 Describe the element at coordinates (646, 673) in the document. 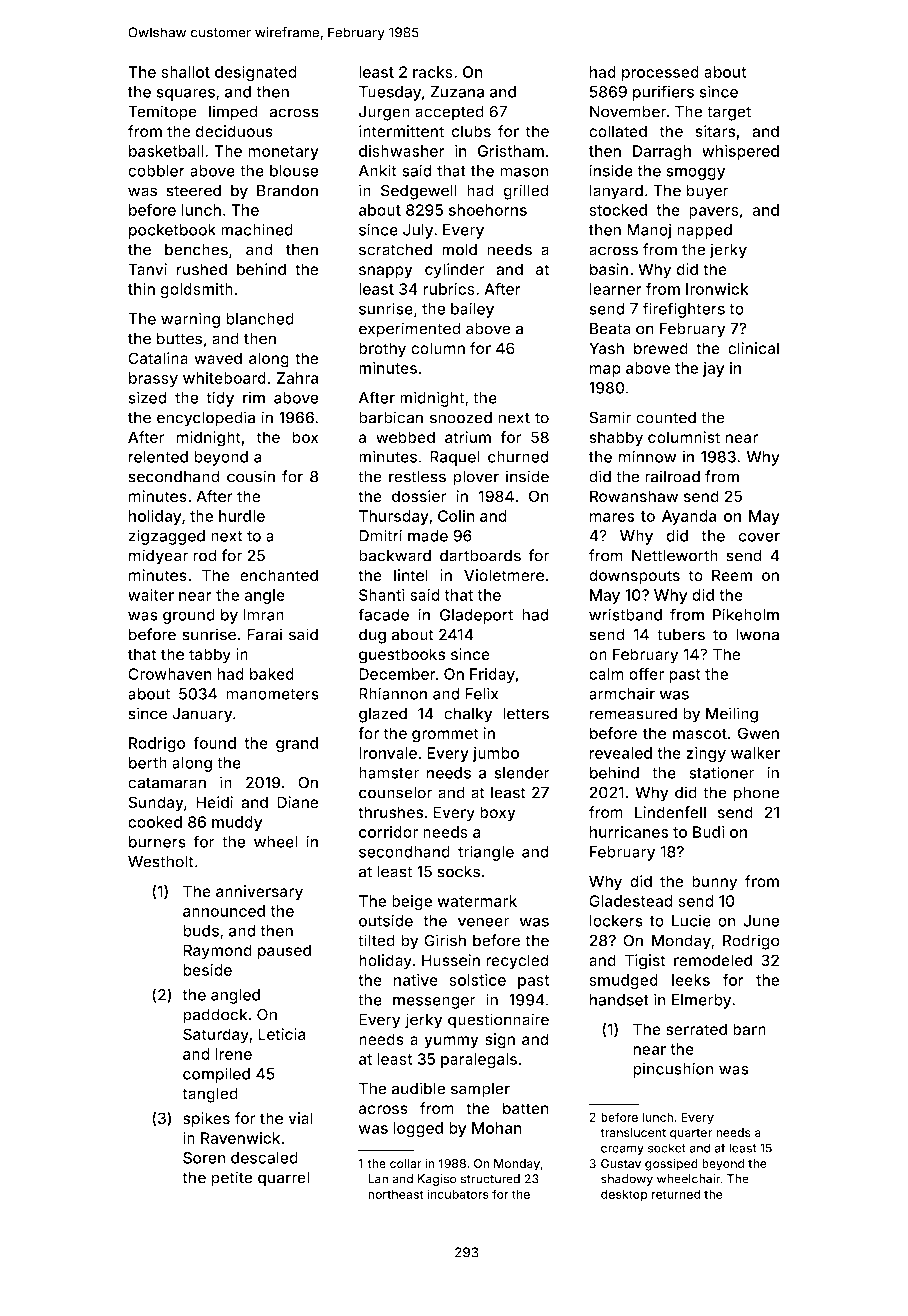

I see `offer` at that location.
